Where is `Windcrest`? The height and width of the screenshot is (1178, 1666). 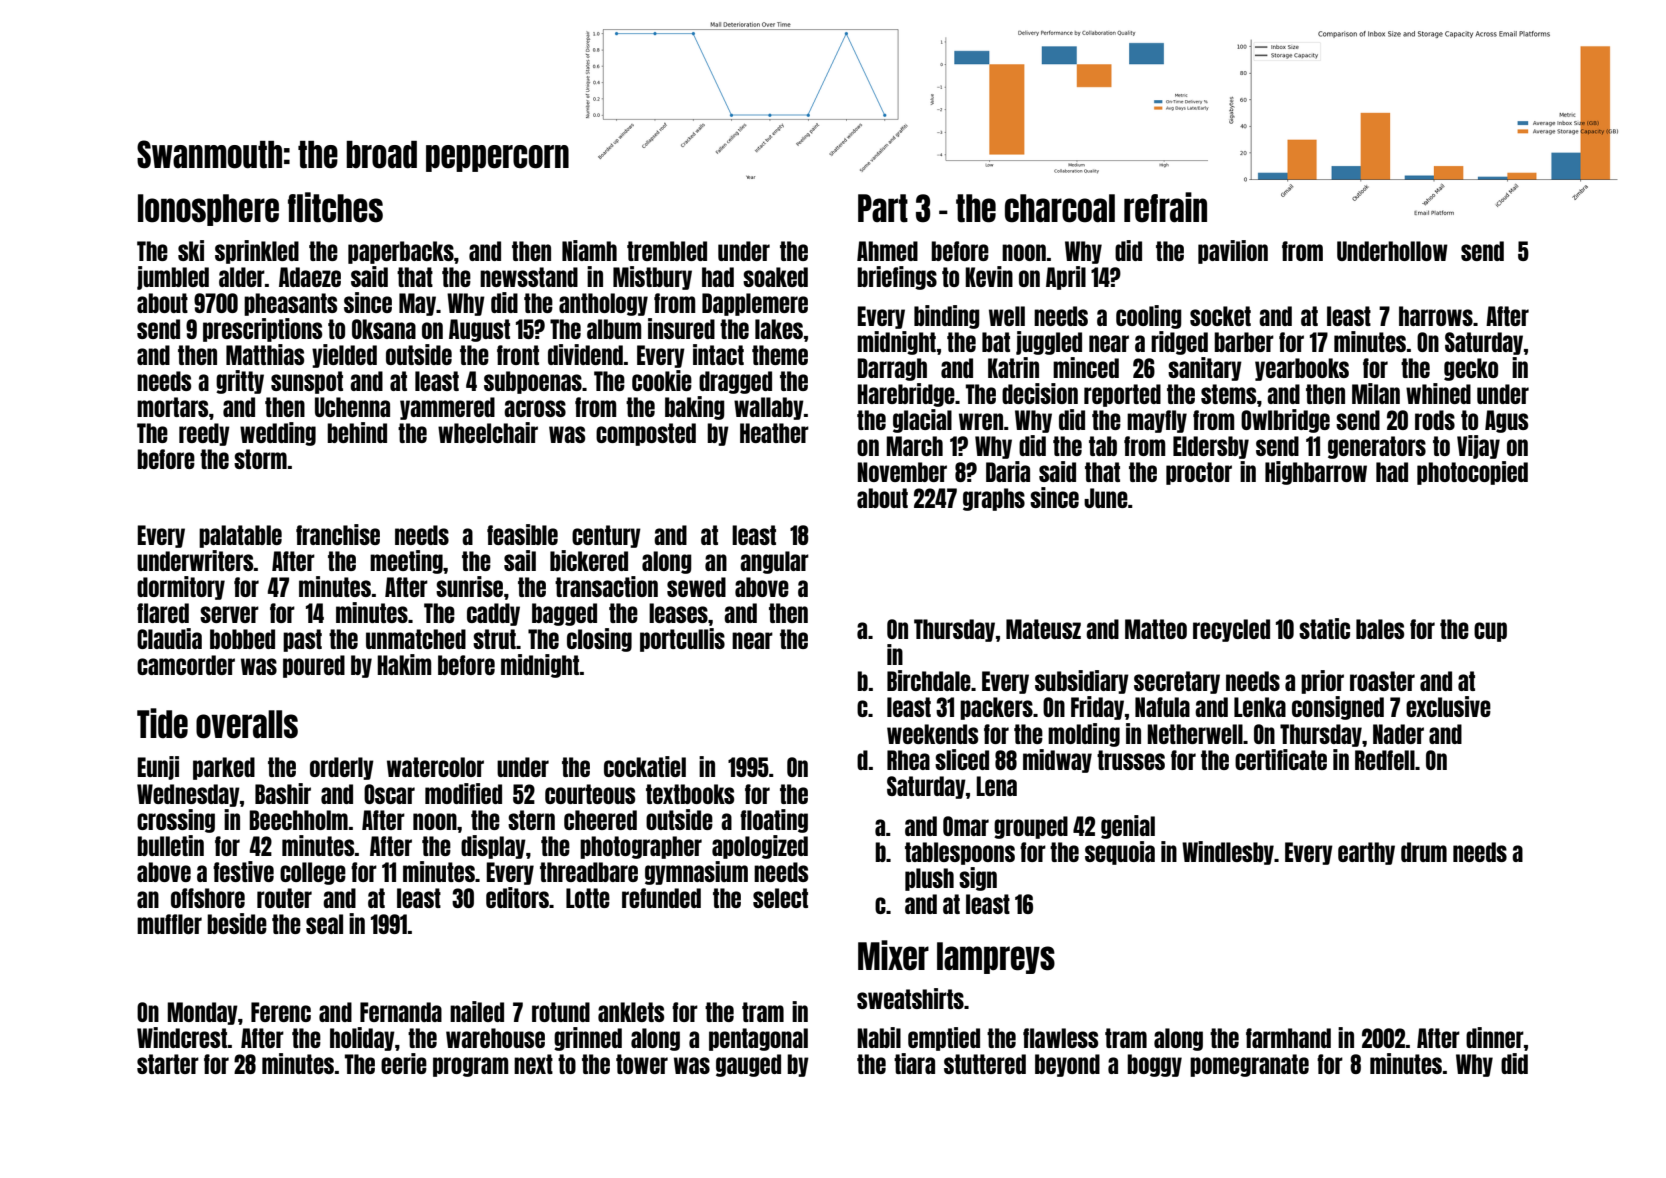
Windcrest is located at coordinates (182, 1037).
